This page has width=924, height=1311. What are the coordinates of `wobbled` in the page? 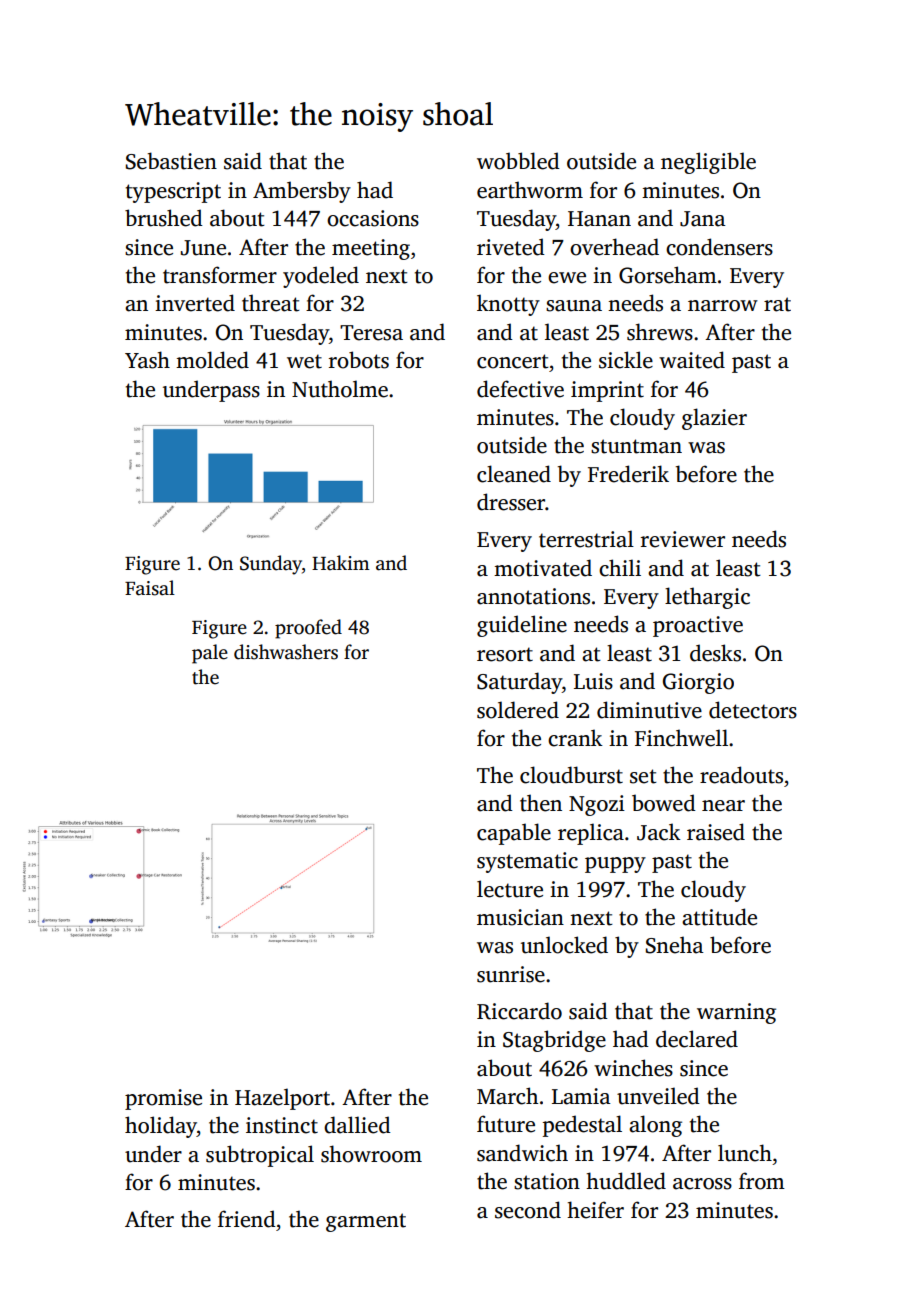 It's located at (518, 161).
